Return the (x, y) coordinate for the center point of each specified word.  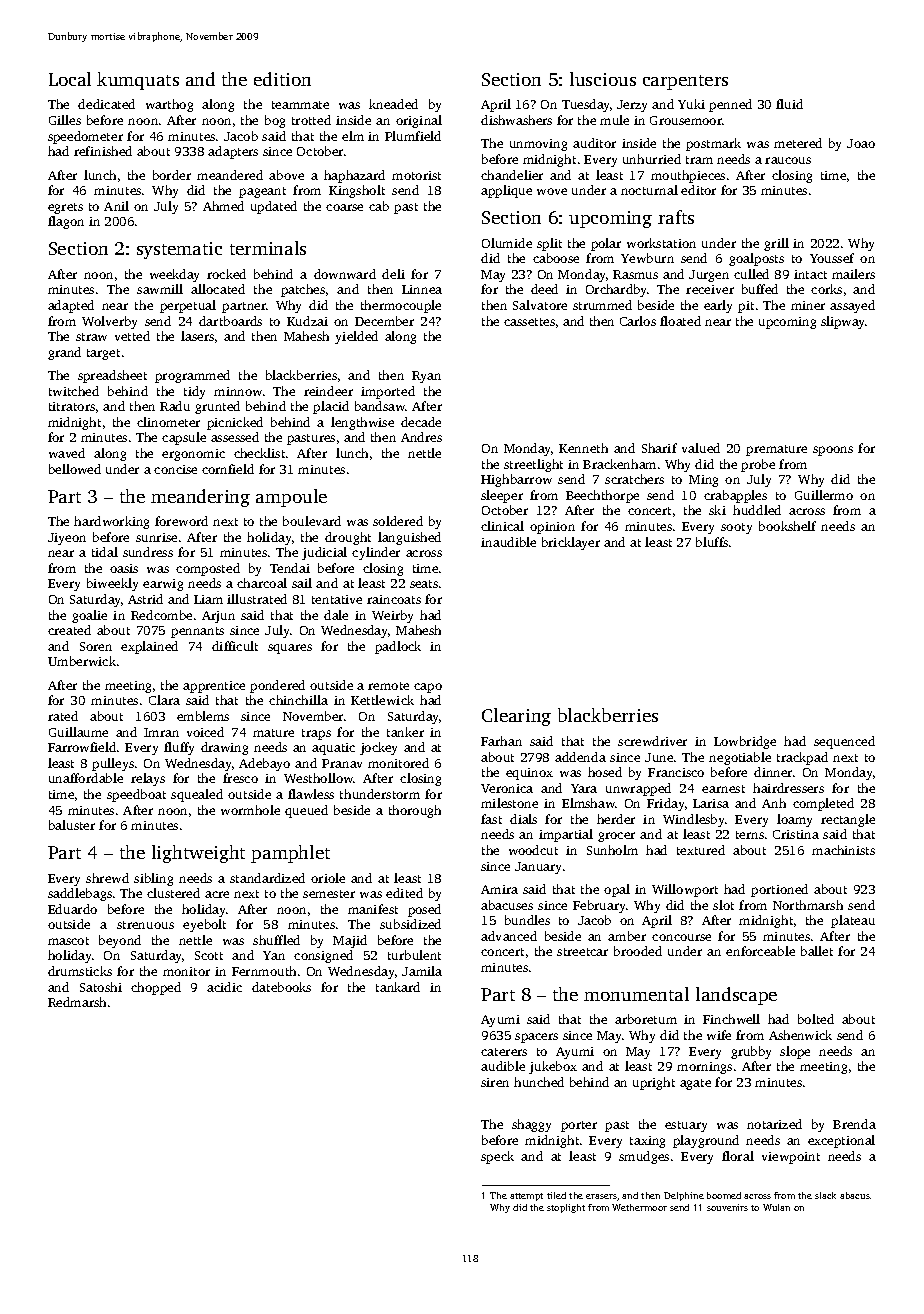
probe (758, 465)
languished (409, 538)
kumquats (138, 81)
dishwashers (516, 120)
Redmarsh (77, 1002)
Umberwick (82, 661)
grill (776, 244)
